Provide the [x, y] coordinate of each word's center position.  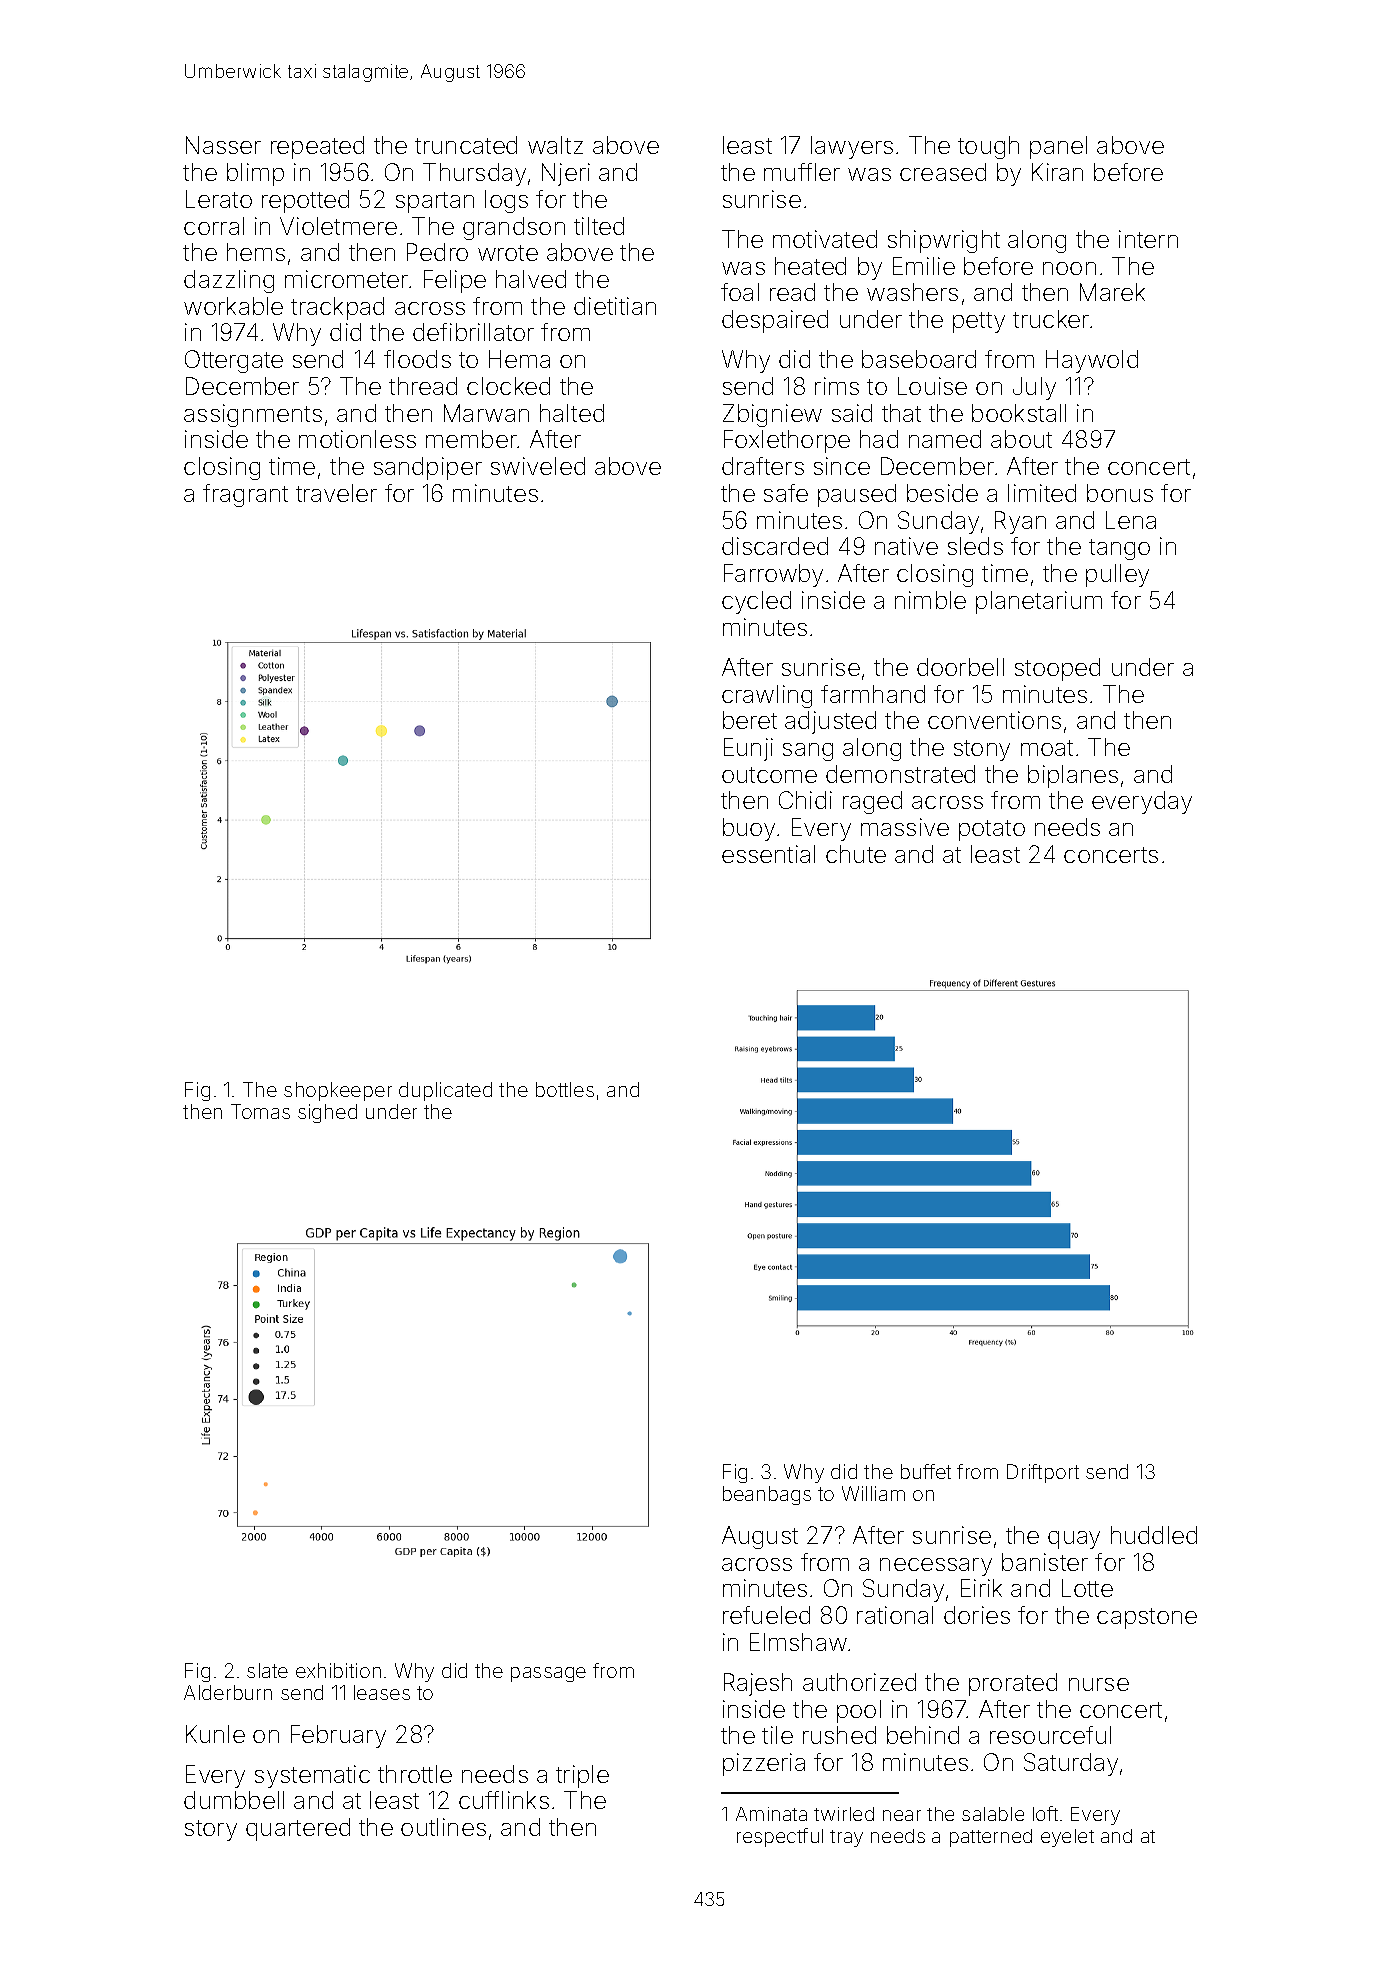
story [211, 1830]
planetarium [1039, 602]
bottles [565, 1089]
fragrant [245, 495]
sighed [327, 1113]
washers [912, 292]
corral [214, 226]
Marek [1112, 292]
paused [857, 495]
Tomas [260, 1111]
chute [856, 854]
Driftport [1043, 1473]
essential [768, 854]
